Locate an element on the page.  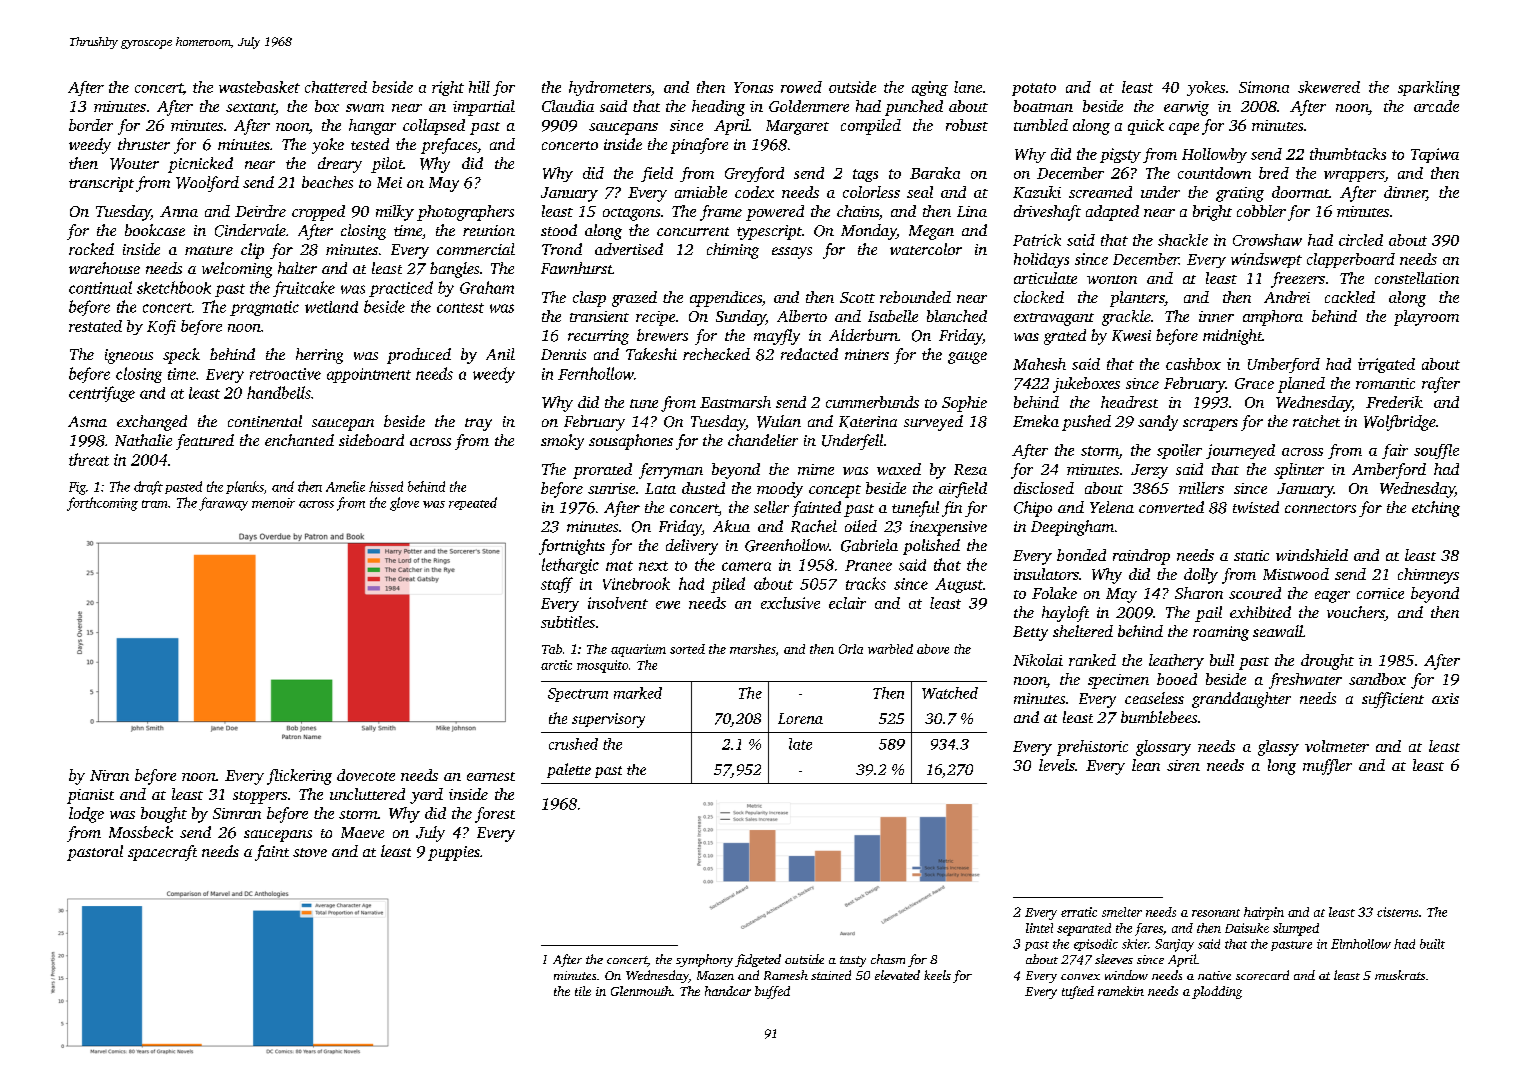
rocked is located at coordinates (91, 249).
